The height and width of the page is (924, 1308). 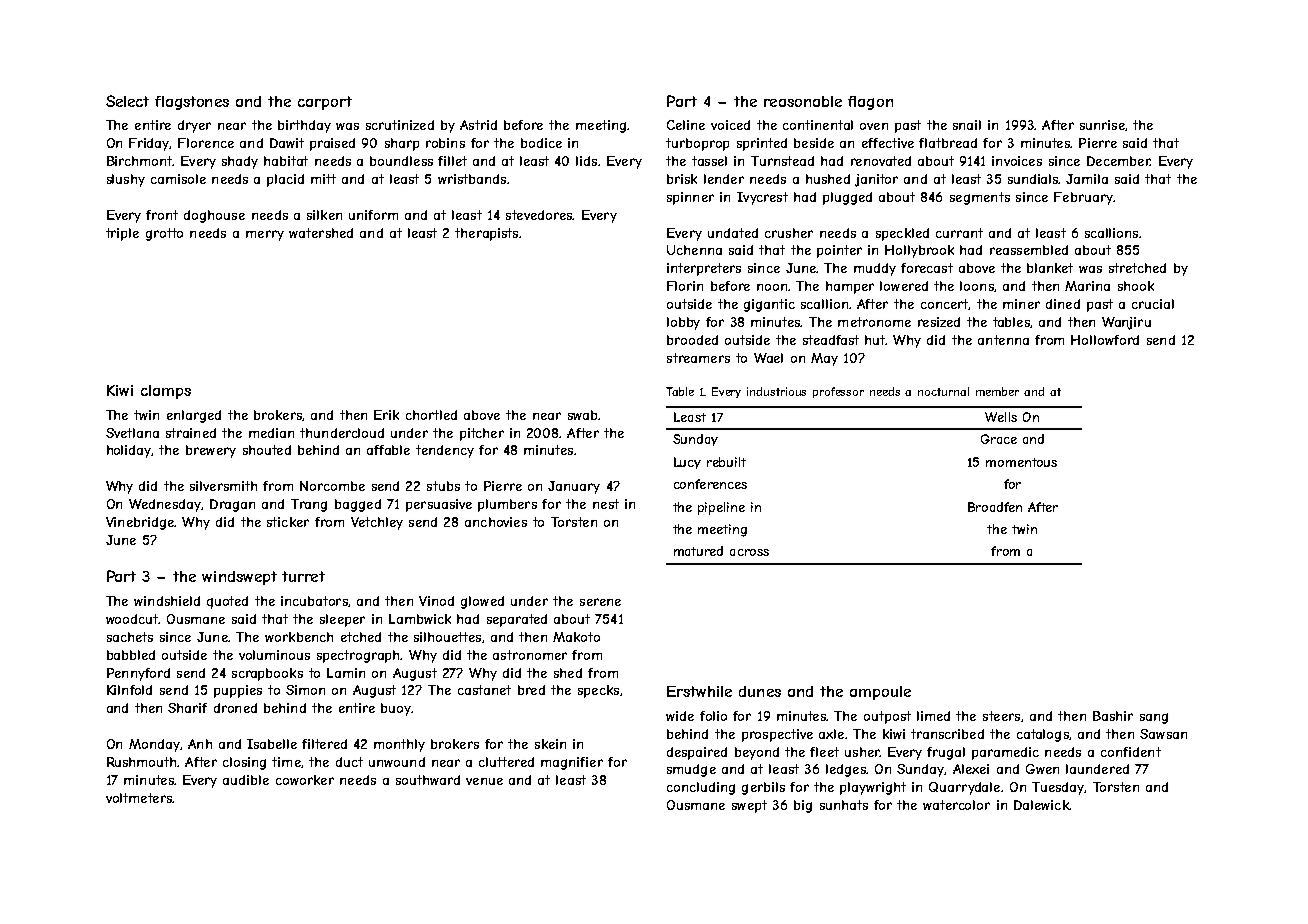 I want to click on industrious, so click(x=776, y=391).
